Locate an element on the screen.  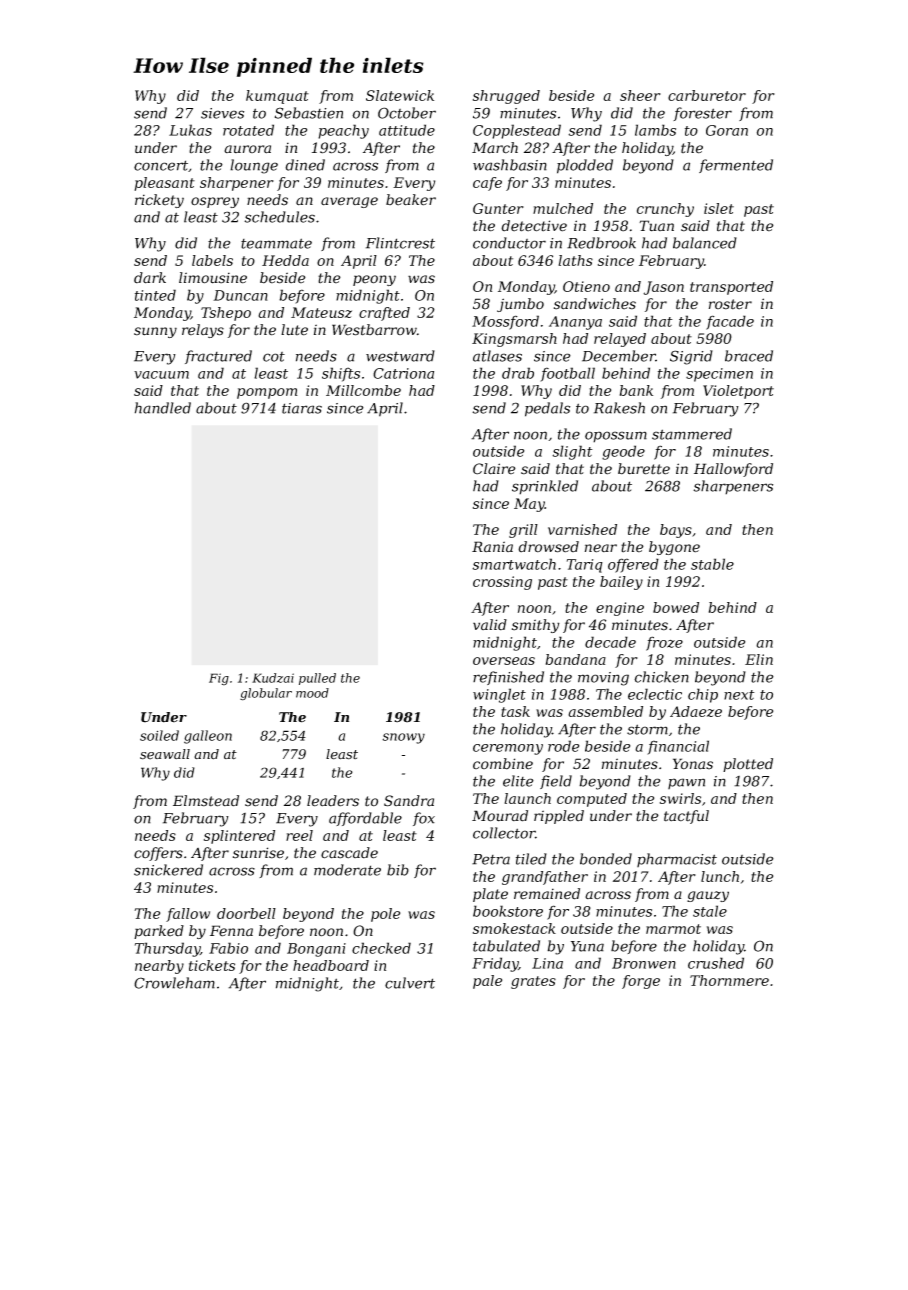
smithy is located at coordinates (536, 626).
